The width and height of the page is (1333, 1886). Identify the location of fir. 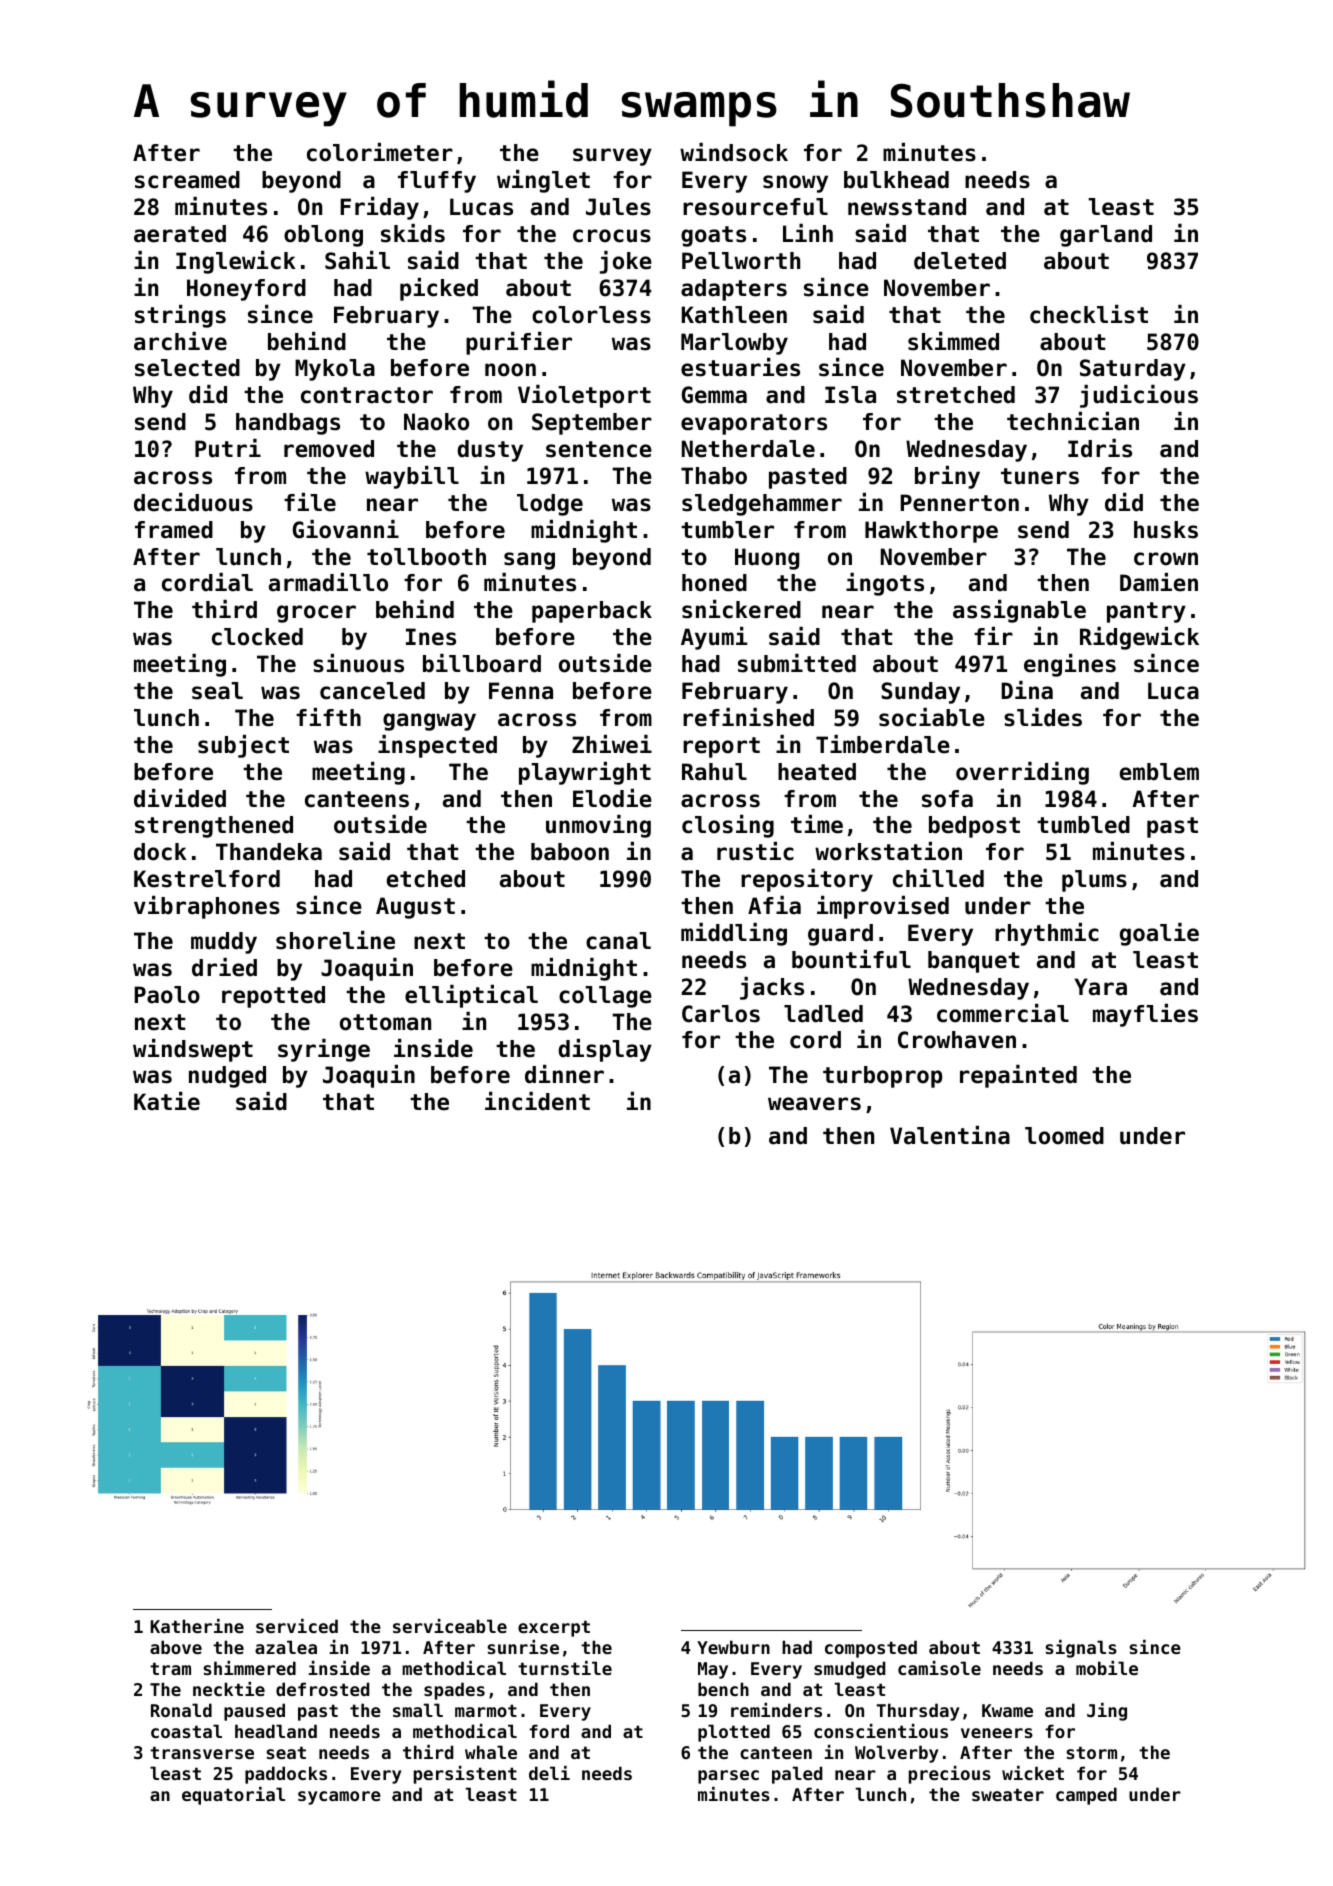
(993, 636).
